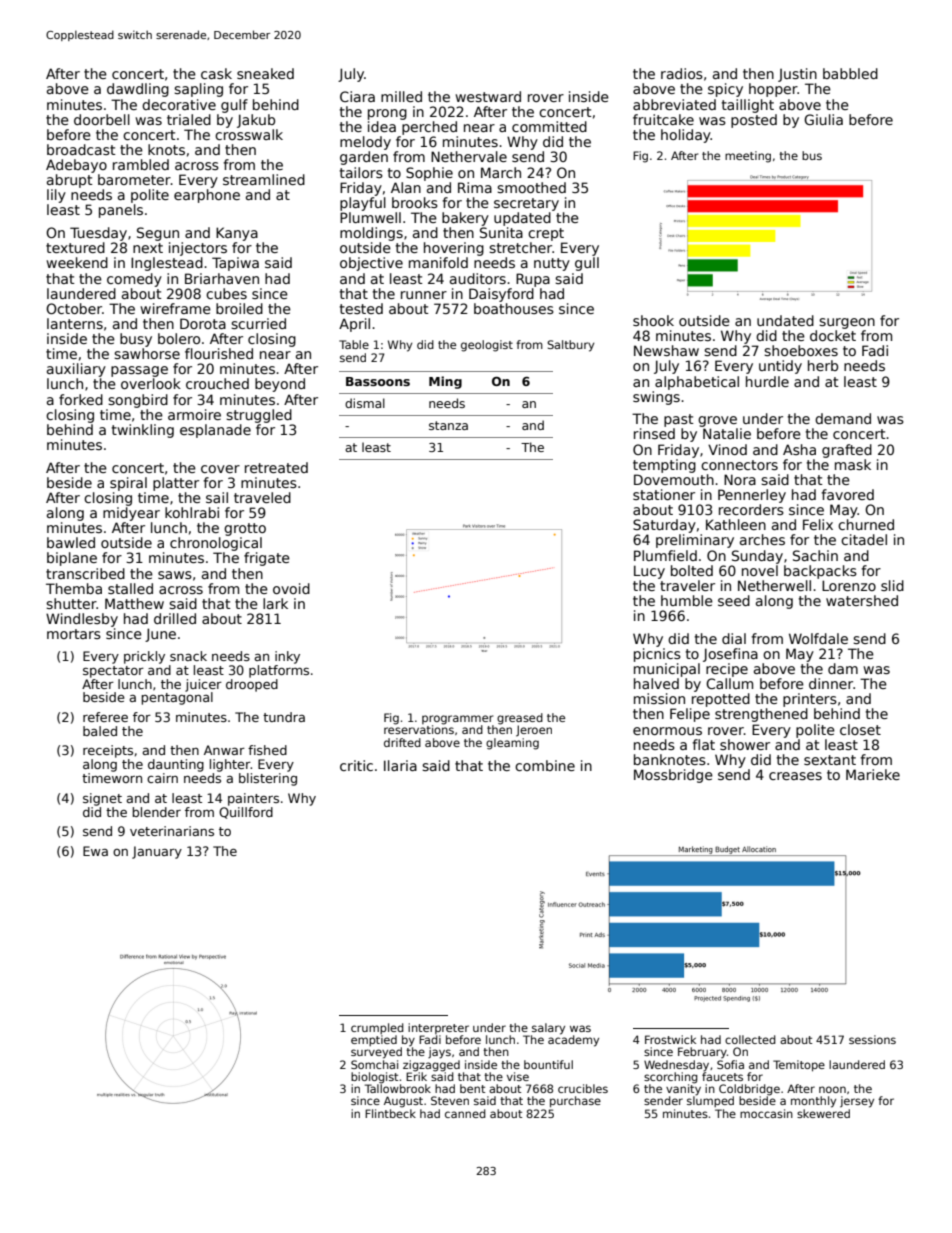  What do you see at coordinates (356, 765) in the screenshot?
I see `critic` at bounding box center [356, 765].
